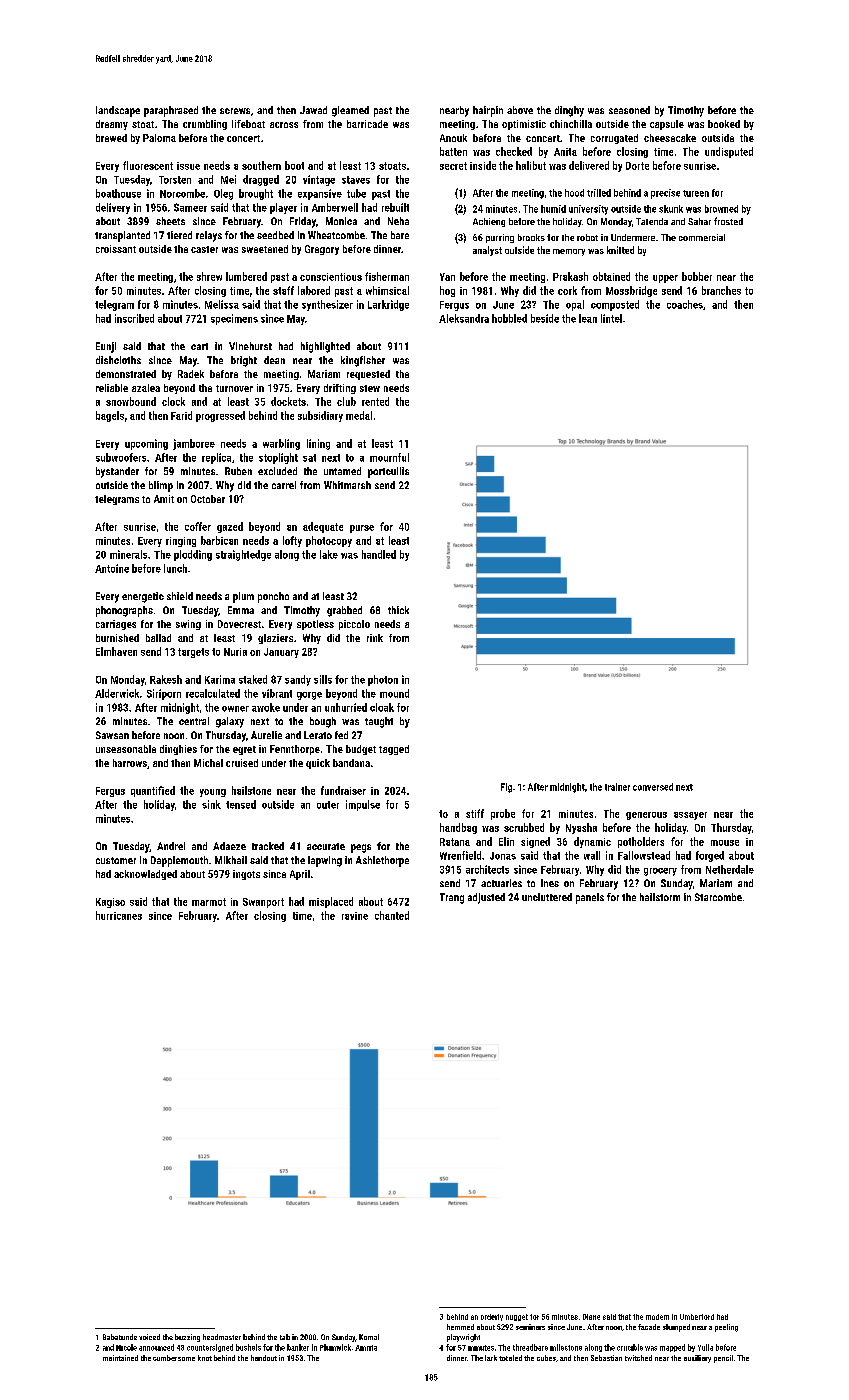 This screenshot has width=849, height=1400. What do you see at coordinates (146, 388) in the screenshot?
I see `azalea` at bounding box center [146, 388].
